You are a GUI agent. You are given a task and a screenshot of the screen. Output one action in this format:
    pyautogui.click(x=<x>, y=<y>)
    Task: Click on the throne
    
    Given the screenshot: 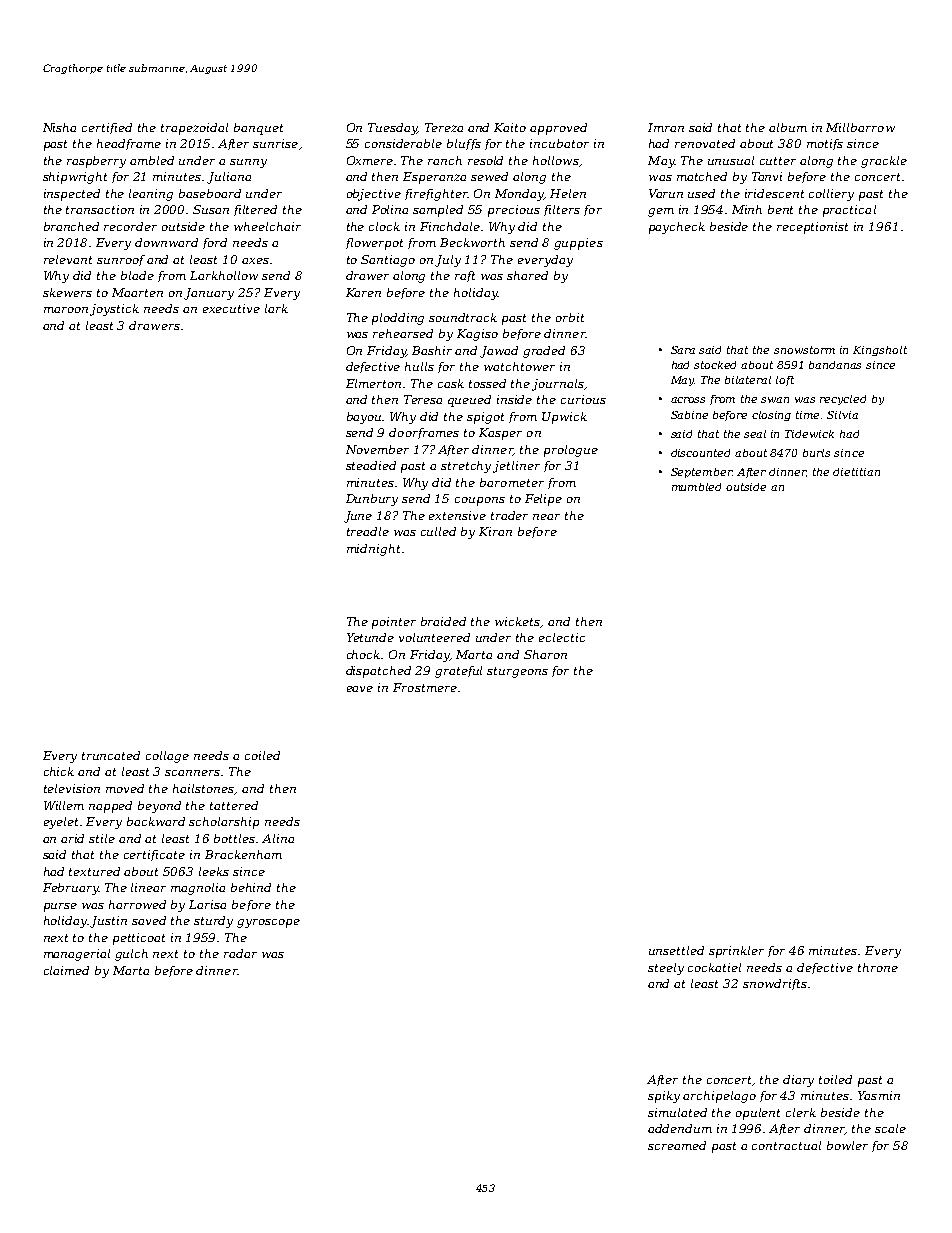 What is the action you would take?
    pyautogui.click(x=878, y=967)
